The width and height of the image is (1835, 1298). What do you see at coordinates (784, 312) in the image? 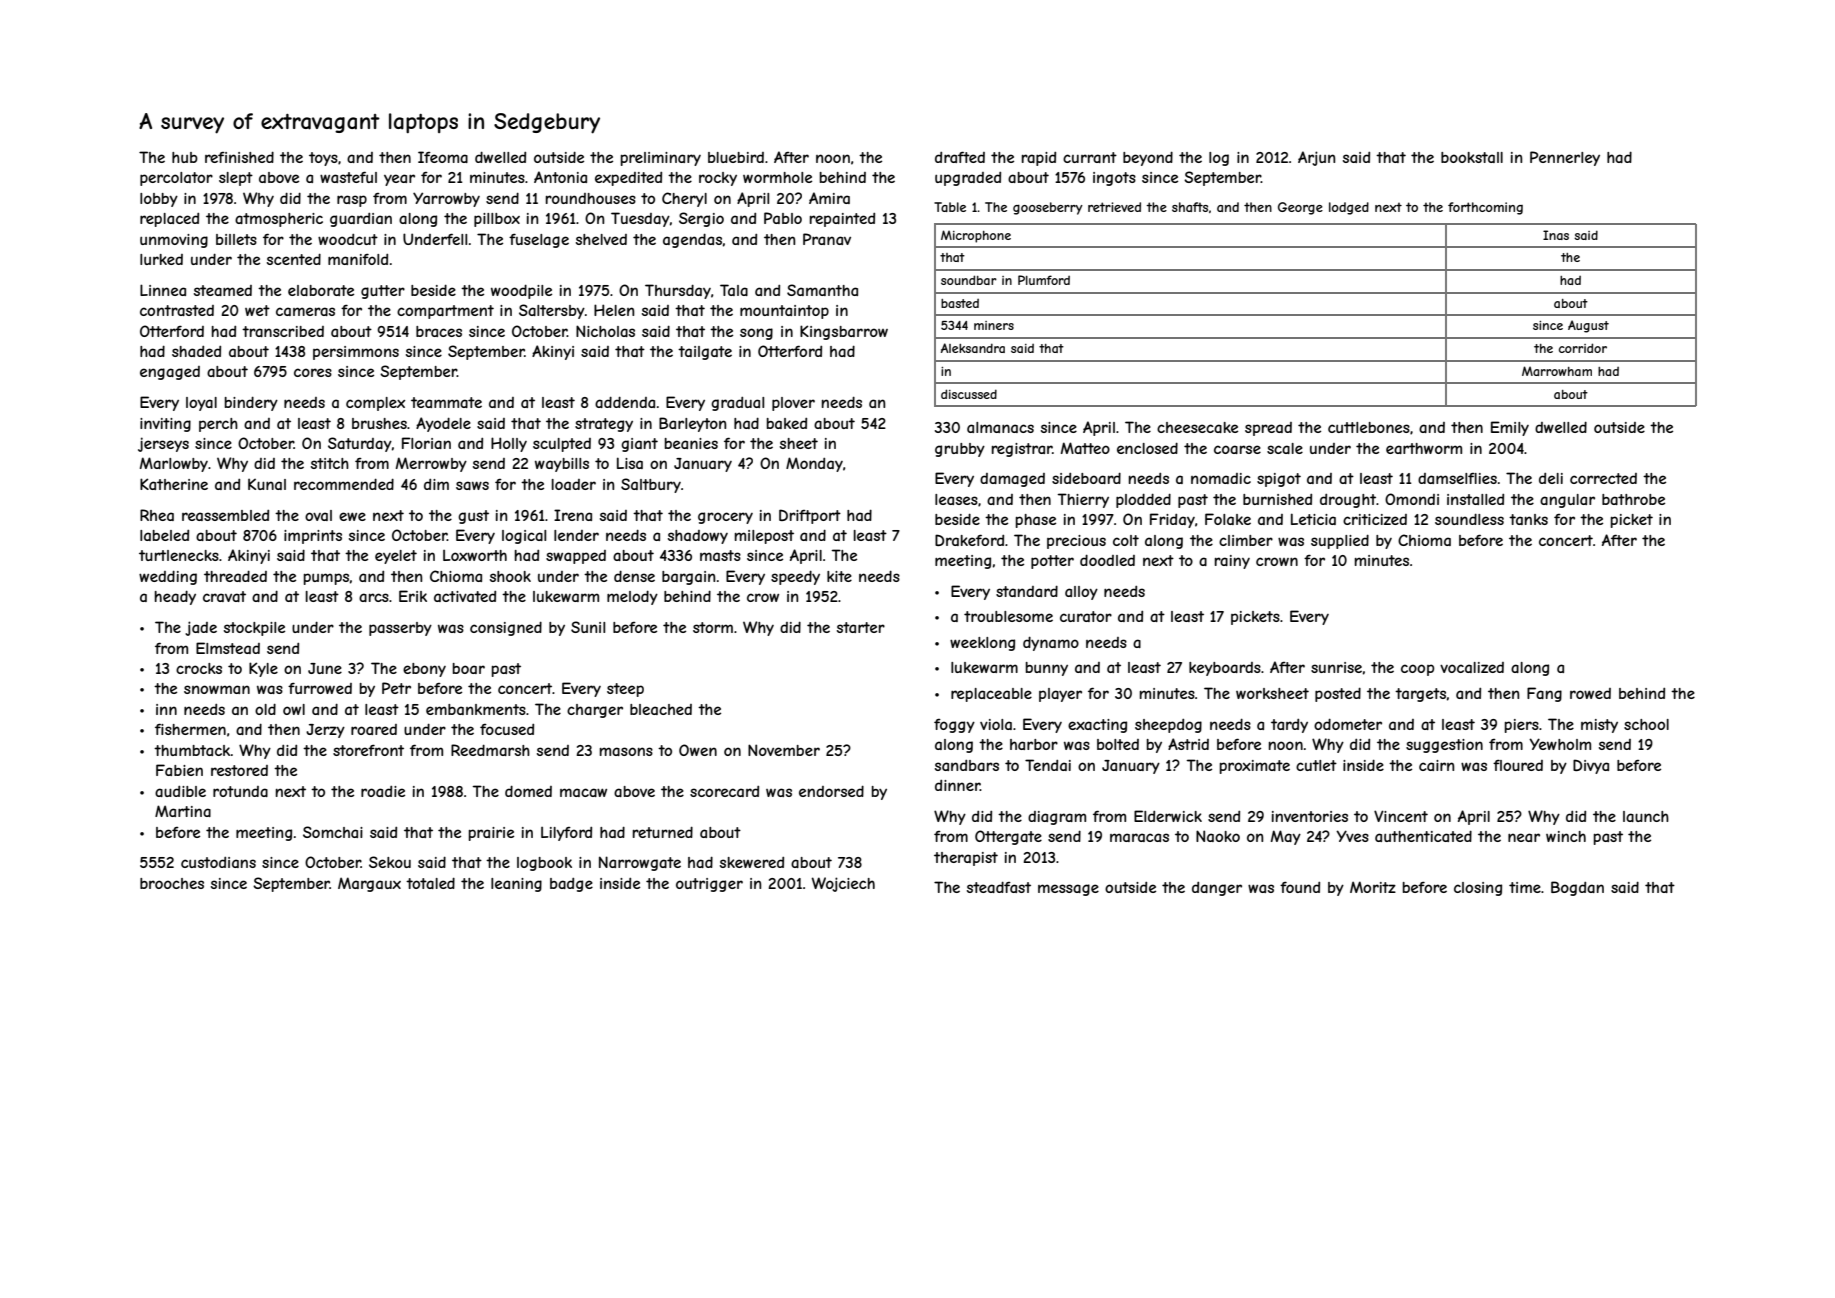
I see `mountaintop` at bounding box center [784, 312].
